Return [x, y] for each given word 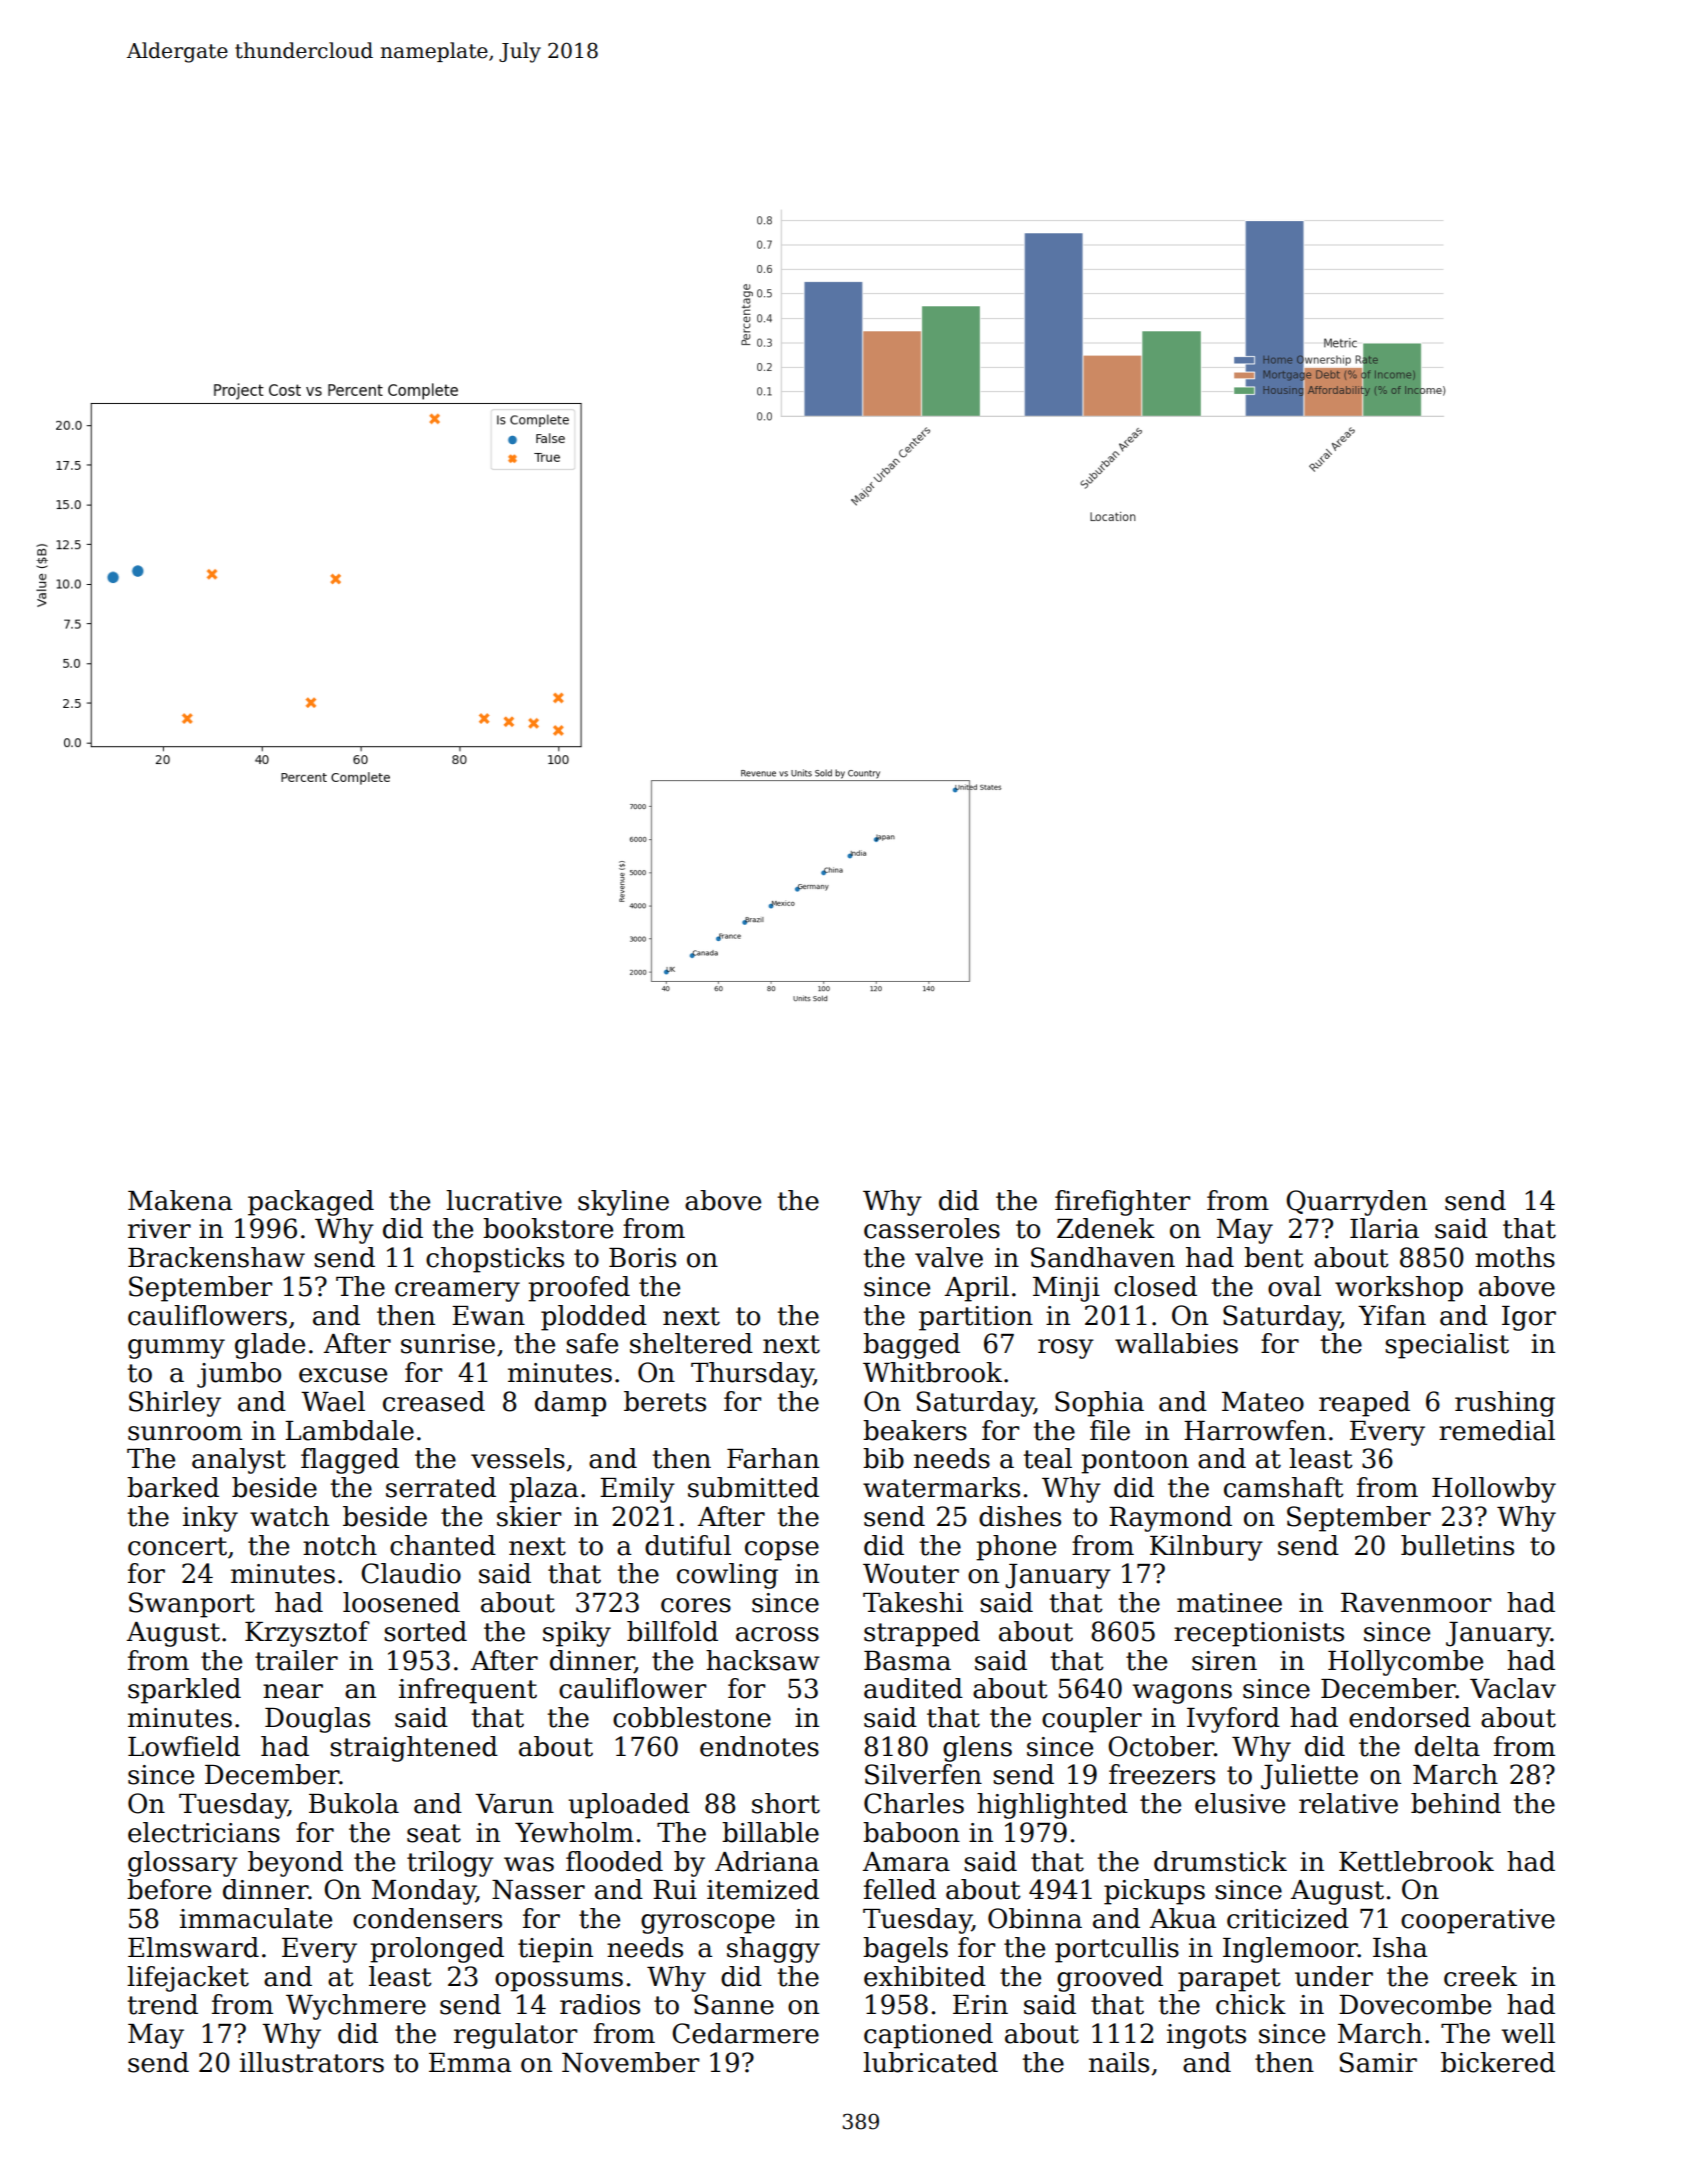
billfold [672, 1631]
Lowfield [184, 1746]
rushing [1505, 1404]
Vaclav [1513, 1688]
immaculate [256, 1918]
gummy [176, 1349]
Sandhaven [1103, 1257]
